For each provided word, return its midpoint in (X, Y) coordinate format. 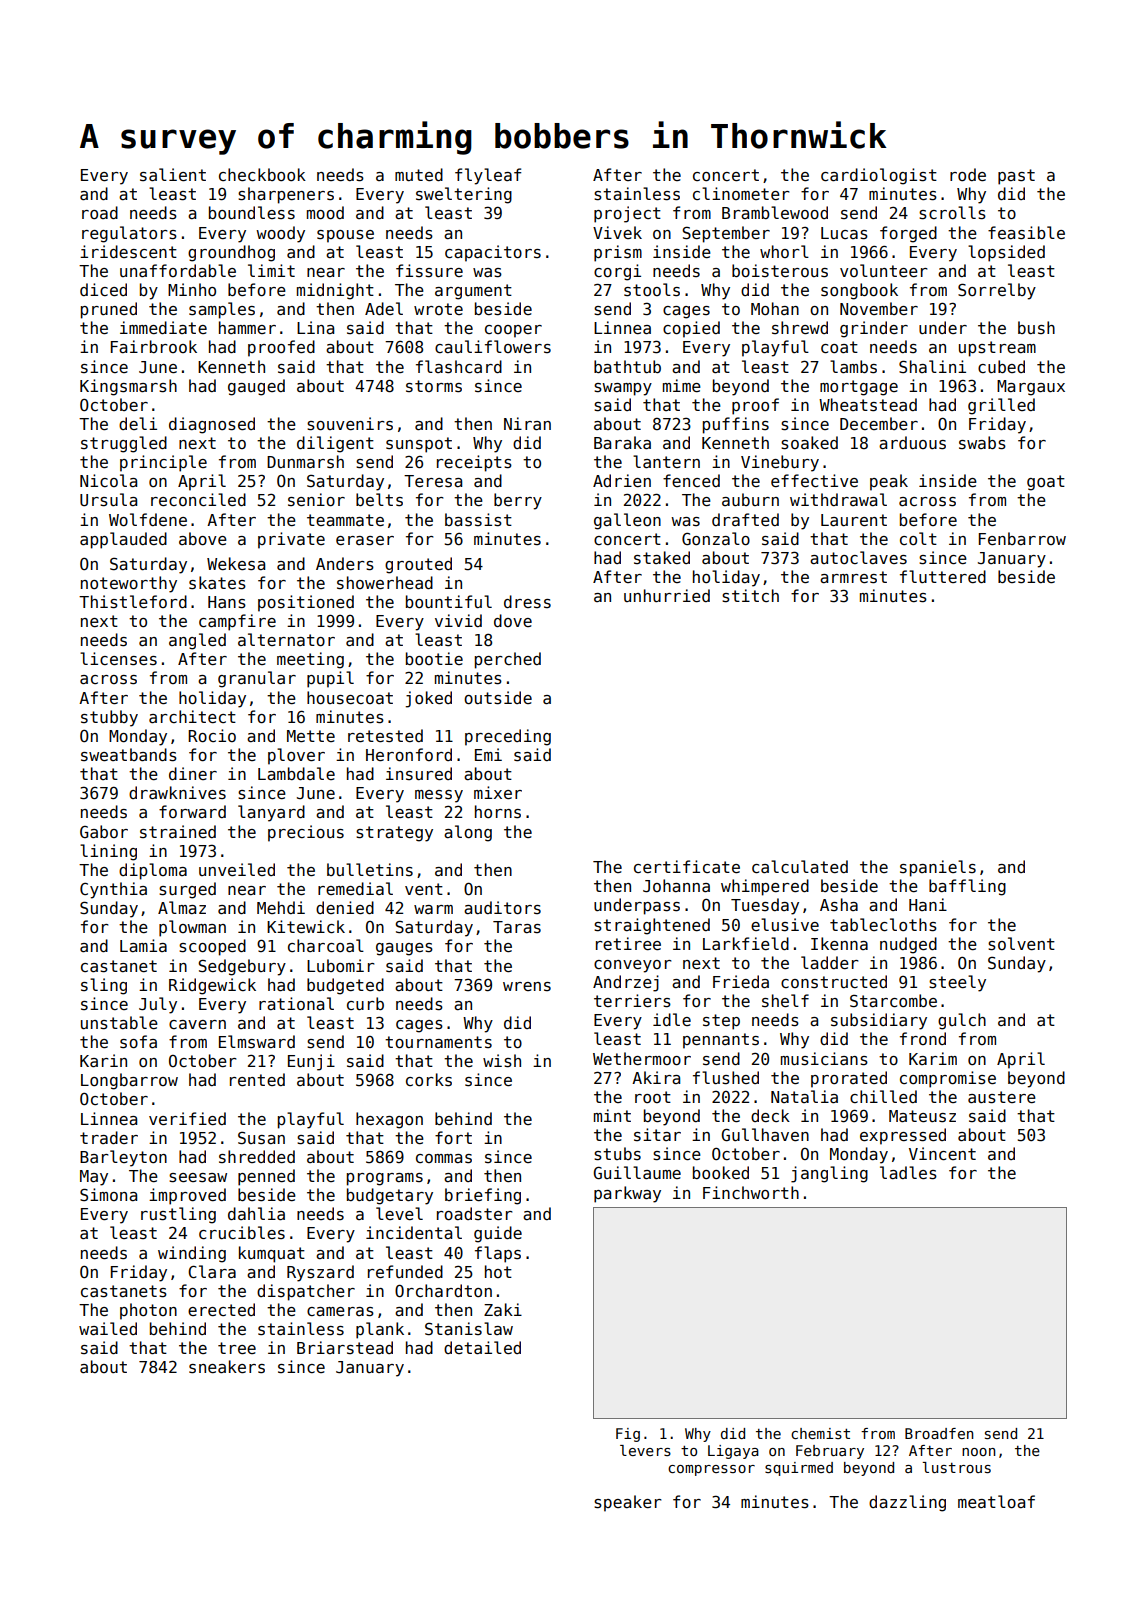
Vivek (617, 232)
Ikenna (839, 943)
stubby (109, 718)
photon (148, 1311)
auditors (502, 907)
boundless (252, 212)
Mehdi (281, 907)
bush (1036, 327)
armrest (853, 577)
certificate (687, 866)
